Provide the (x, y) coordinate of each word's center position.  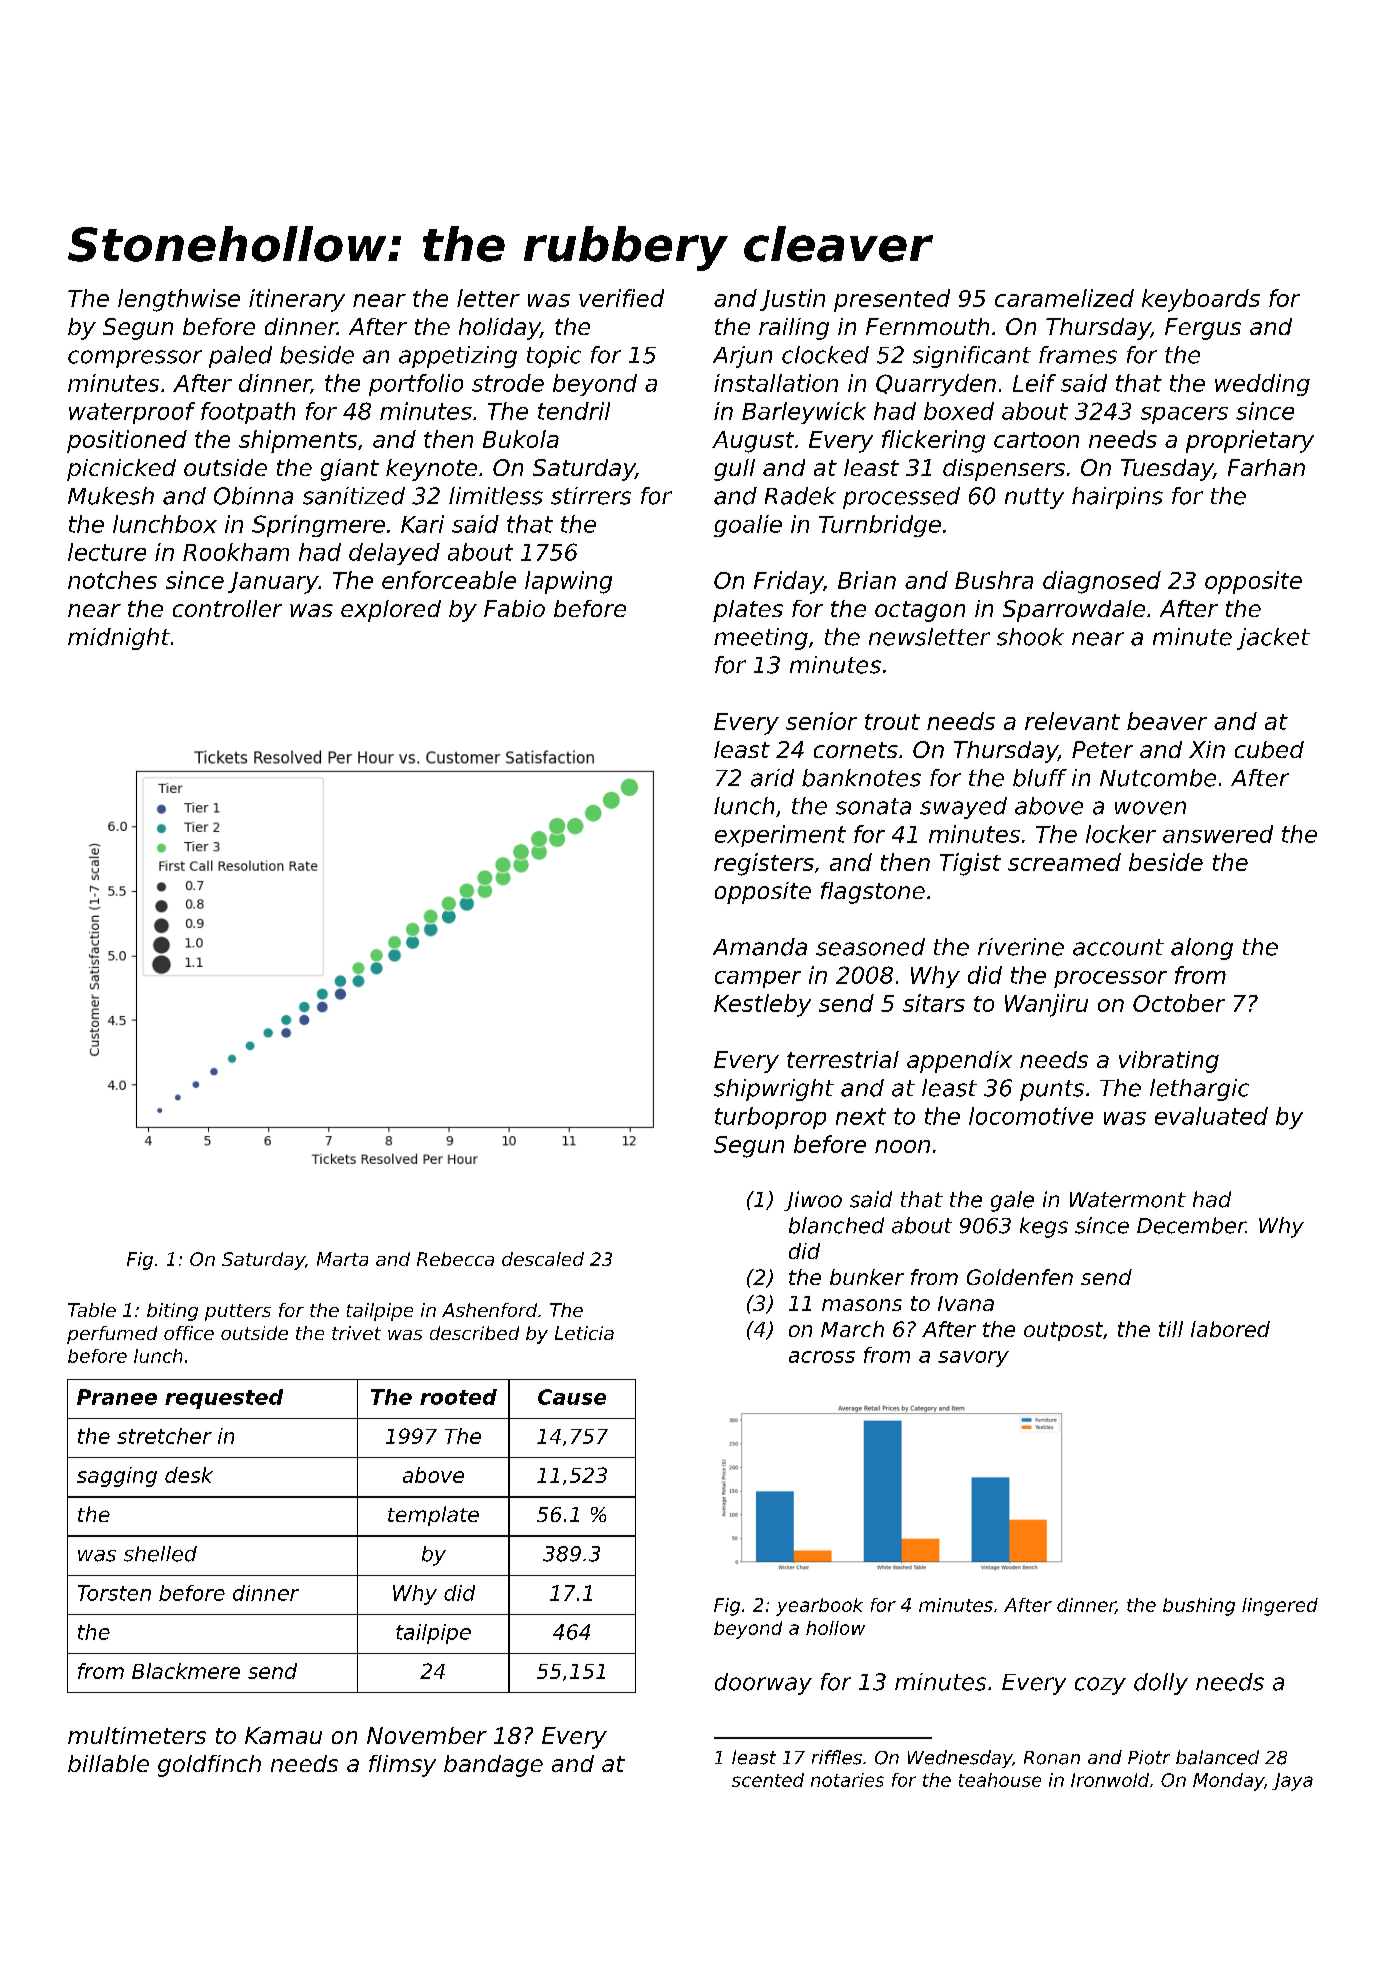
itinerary (297, 300)
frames (1078, 355)
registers (764, 864)
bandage (493, 1766)
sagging (117, 1477)
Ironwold (1110, 1780)
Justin (792, 300)
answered (1218, 834)
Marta (342, 1259)
